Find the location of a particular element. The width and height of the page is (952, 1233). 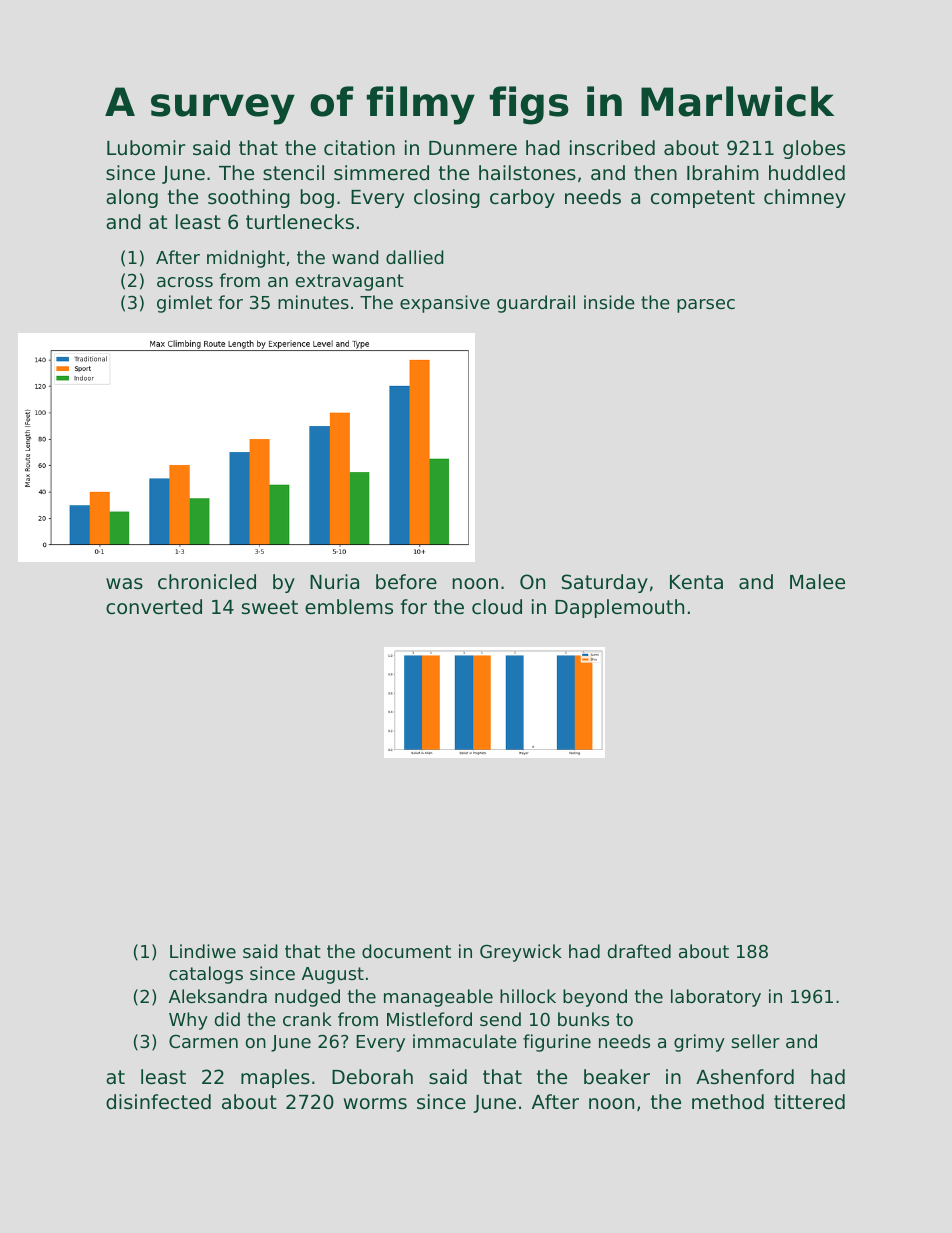

inscribed is located at coordinates (612, 147).
